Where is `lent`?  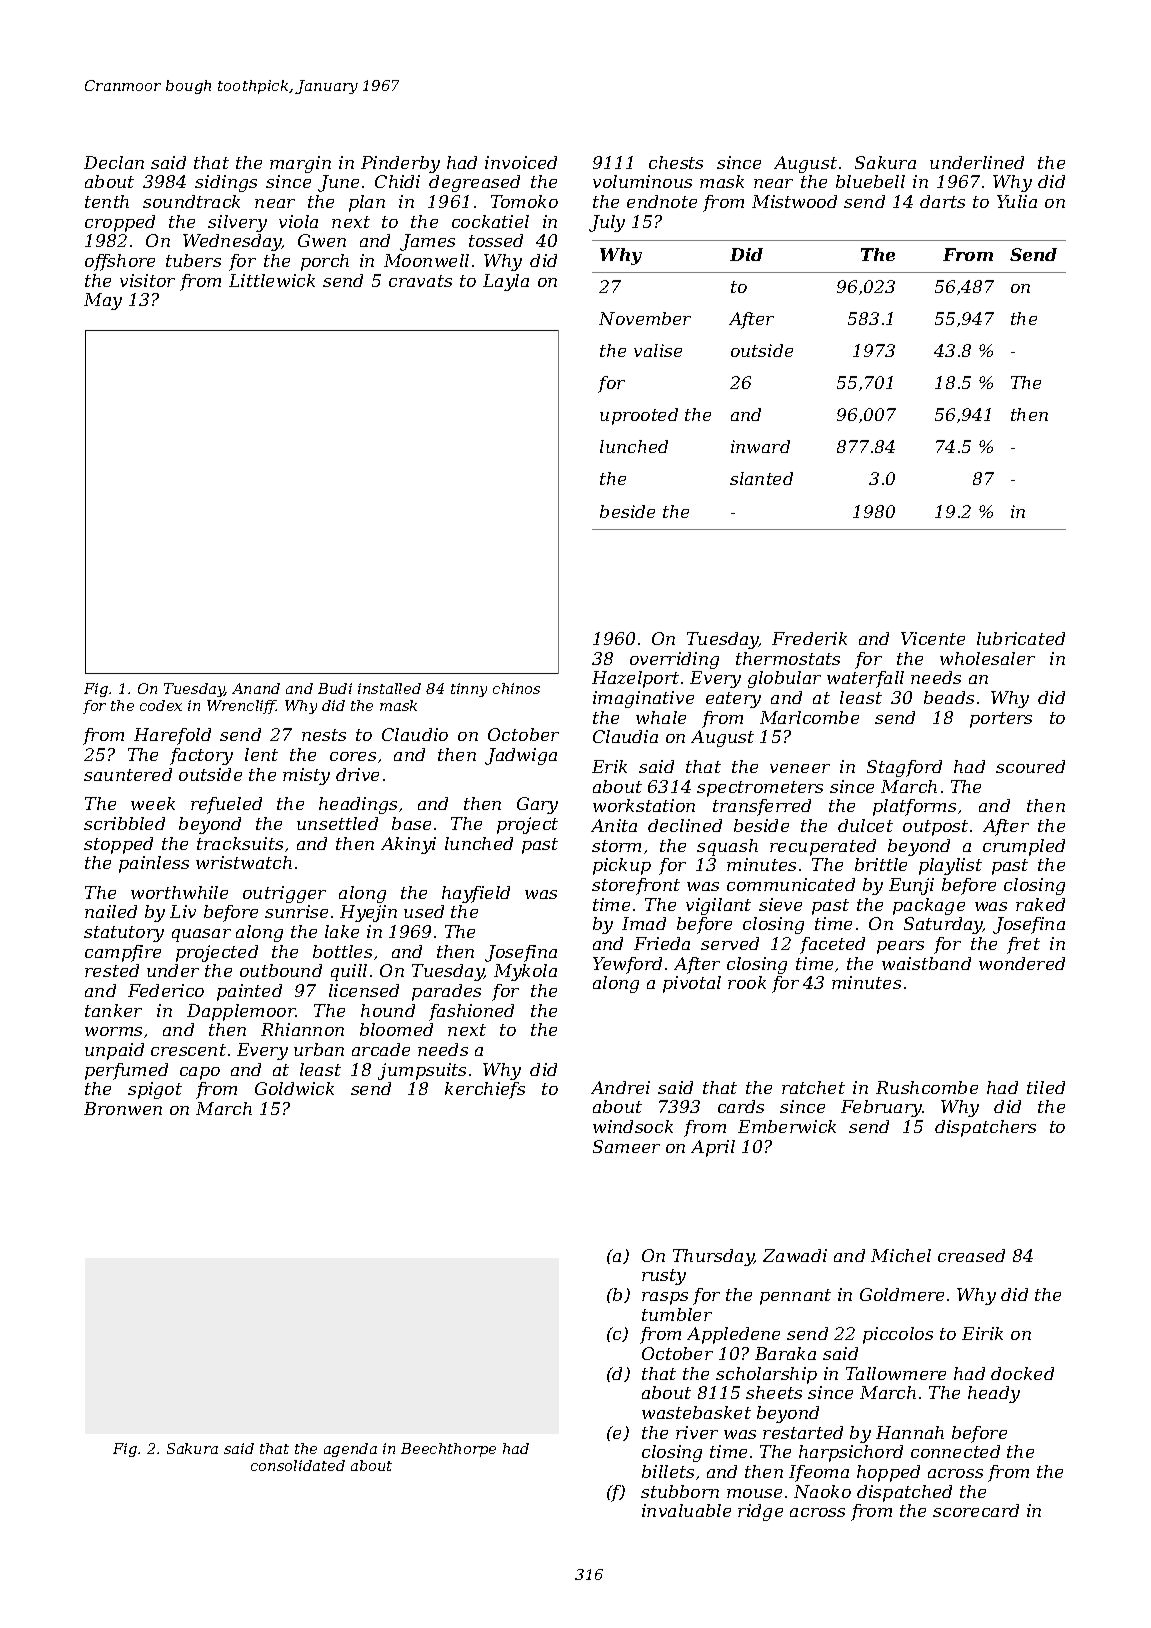
lent is located at coordinates (261, 754).
